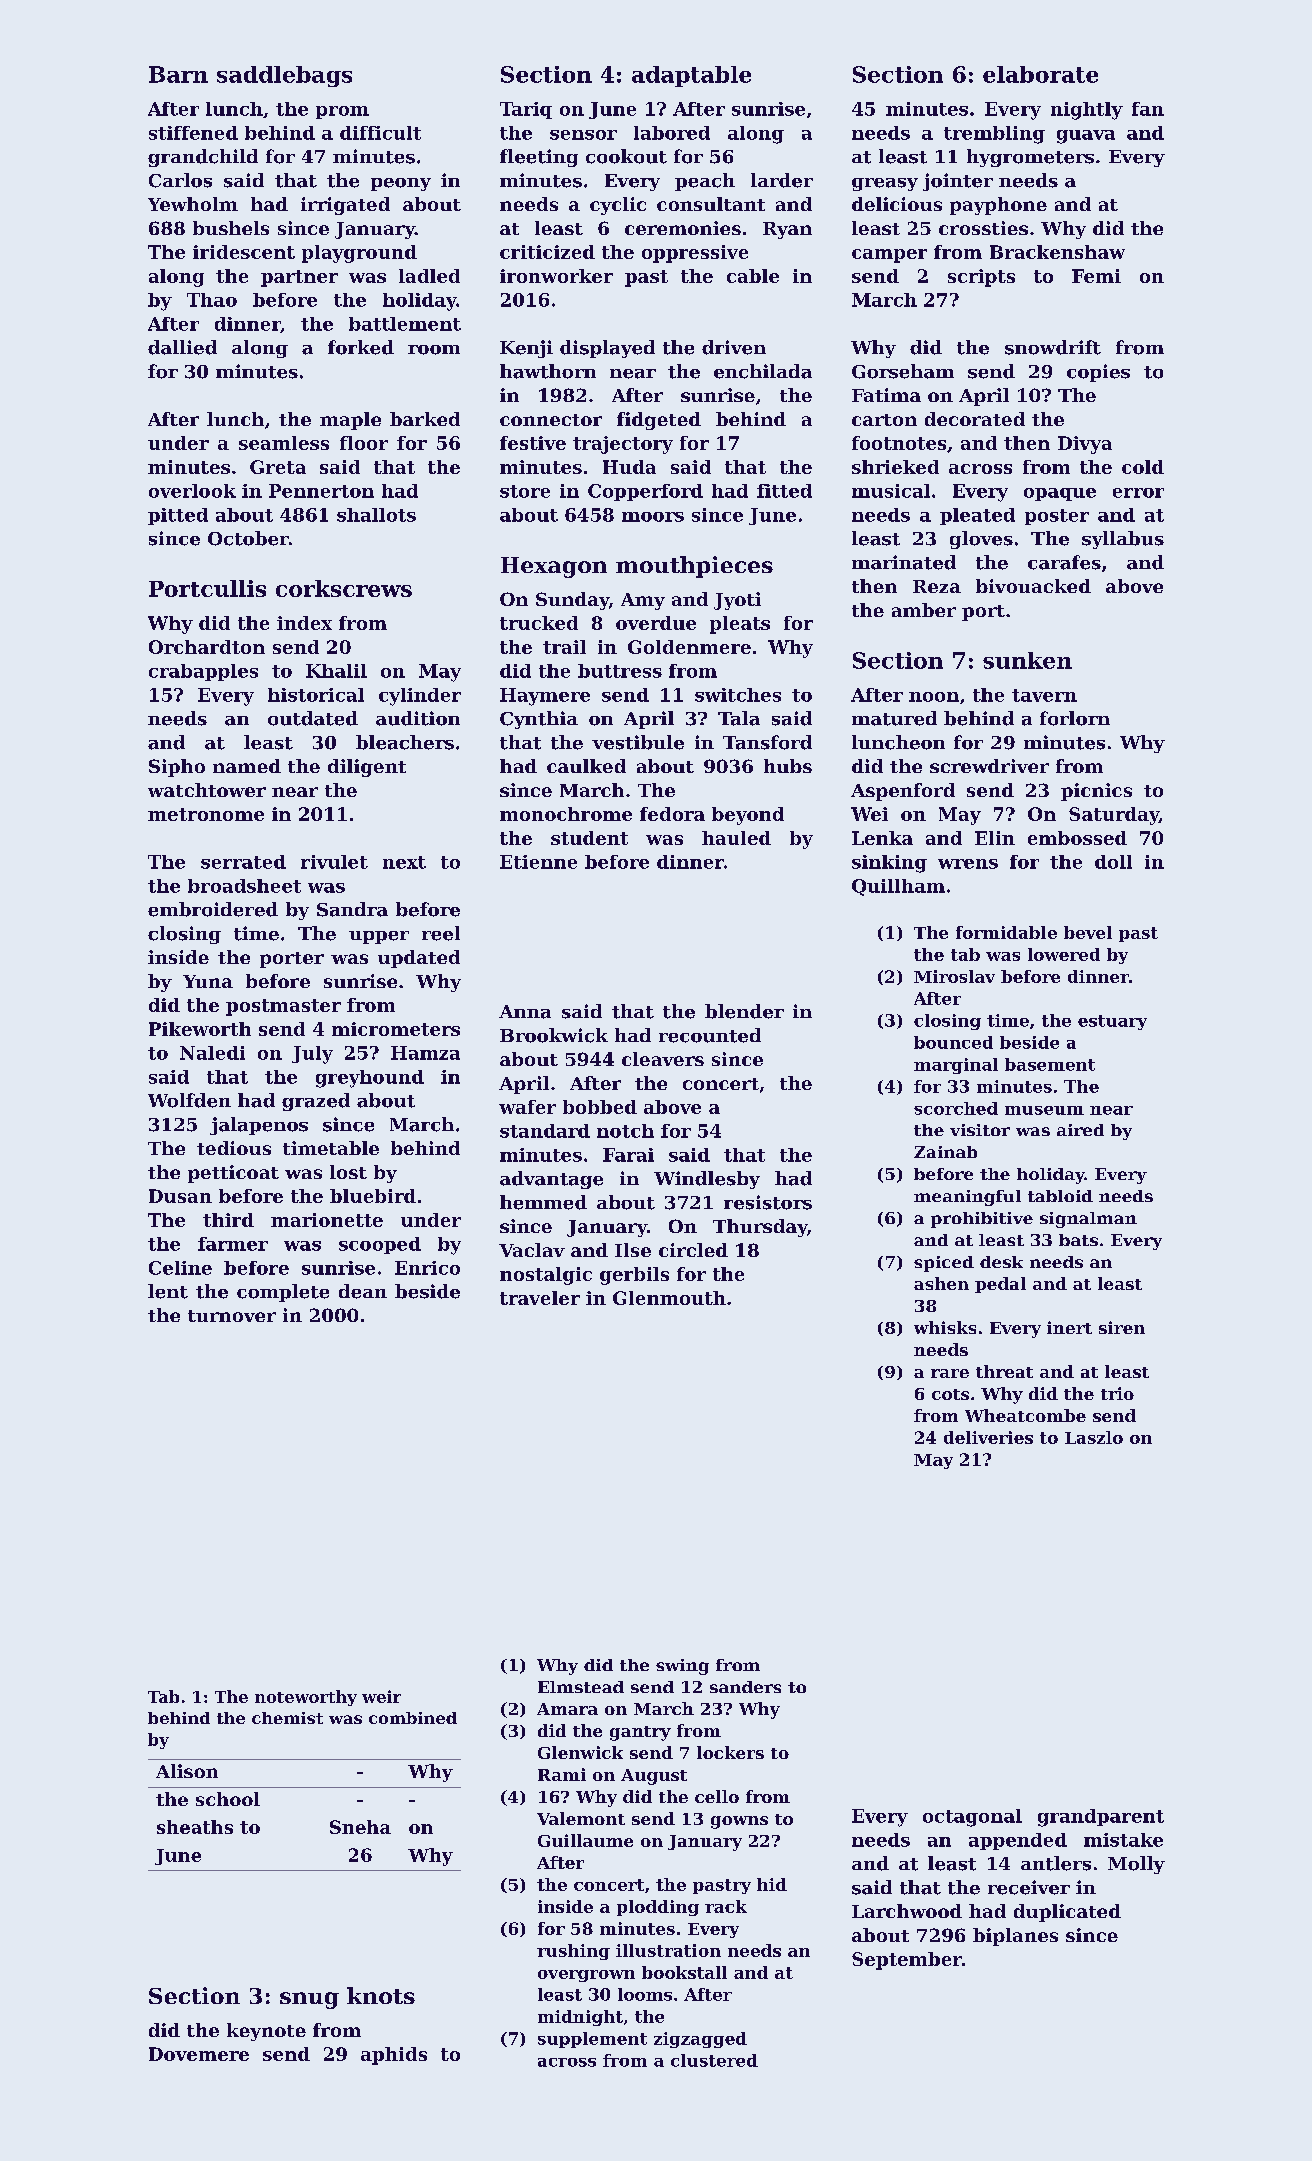 The height and width of the screenshot is (2161, 1312). I want to click on postmaster, so click(283, 1007).
